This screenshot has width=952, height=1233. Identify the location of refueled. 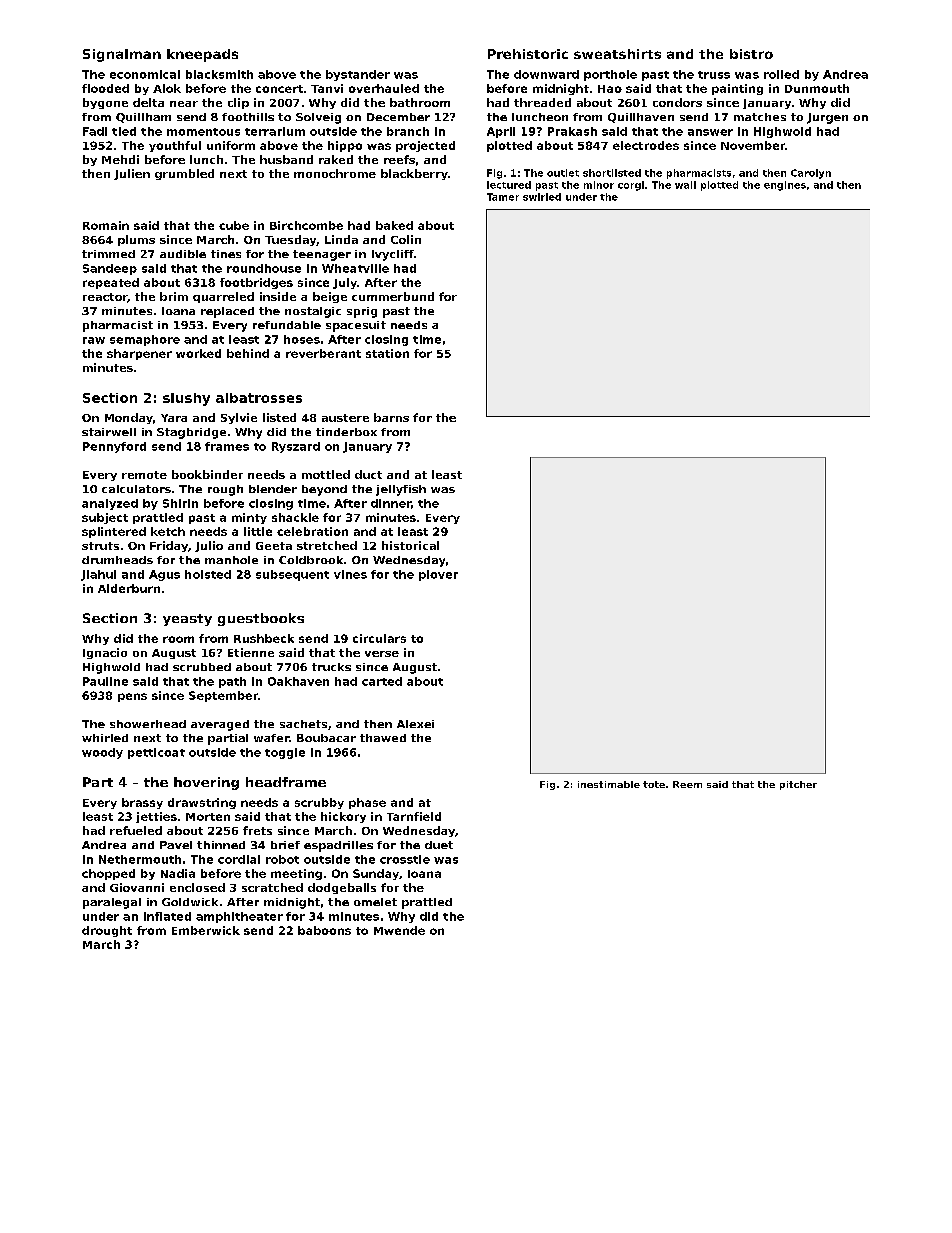
(136, 830).
